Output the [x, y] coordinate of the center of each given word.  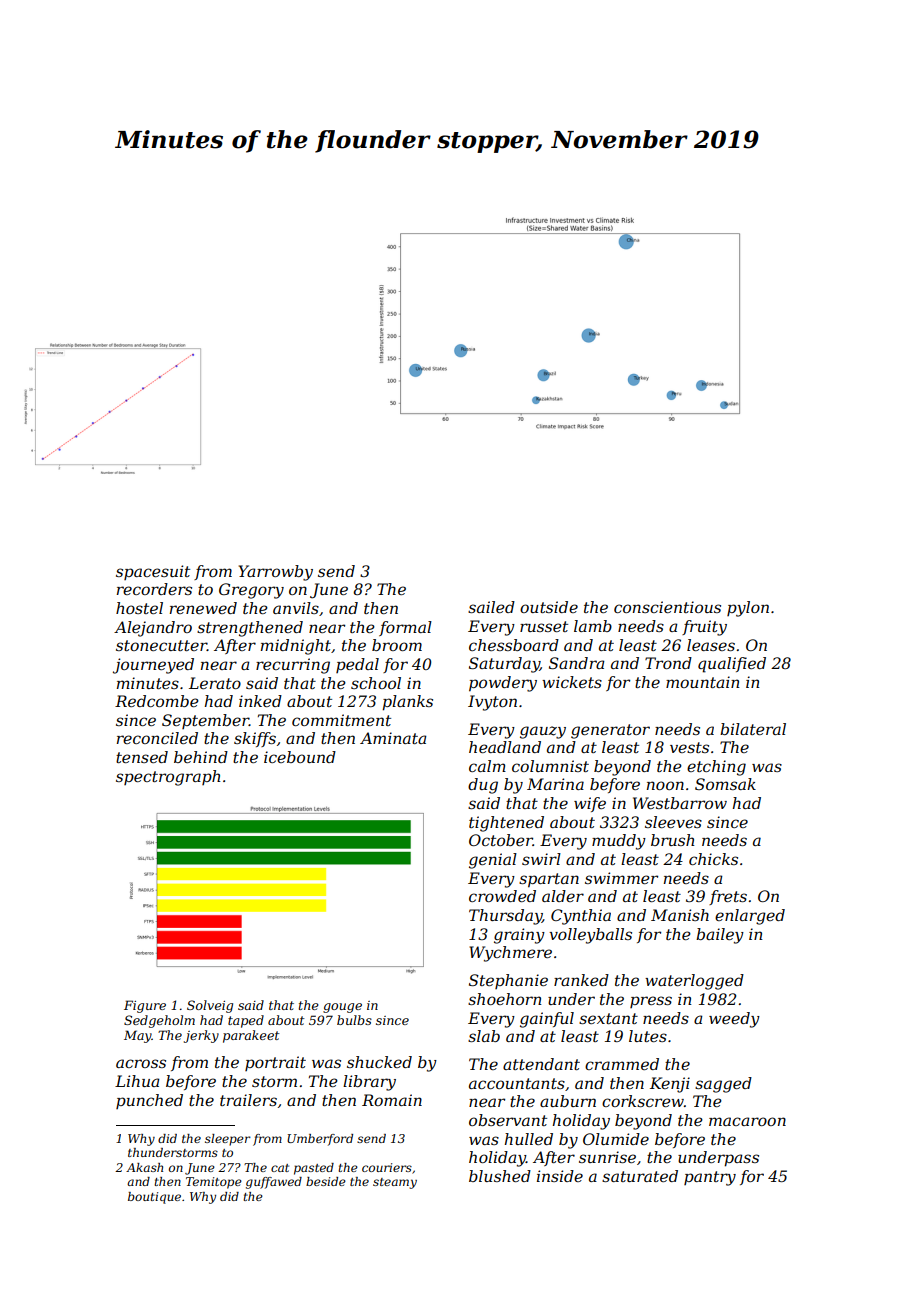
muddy [619, 842]
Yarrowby [276, 573]
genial [493, 861]
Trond [668, 663]
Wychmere [510, 954]
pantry [710, 1178]
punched [149, 1101]
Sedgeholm [159, 1021]
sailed [491, 607]
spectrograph [168, 778]
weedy [734, 1020]
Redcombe [157, 701]
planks [407, 703]
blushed [500, 1176]
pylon [748, 609]
